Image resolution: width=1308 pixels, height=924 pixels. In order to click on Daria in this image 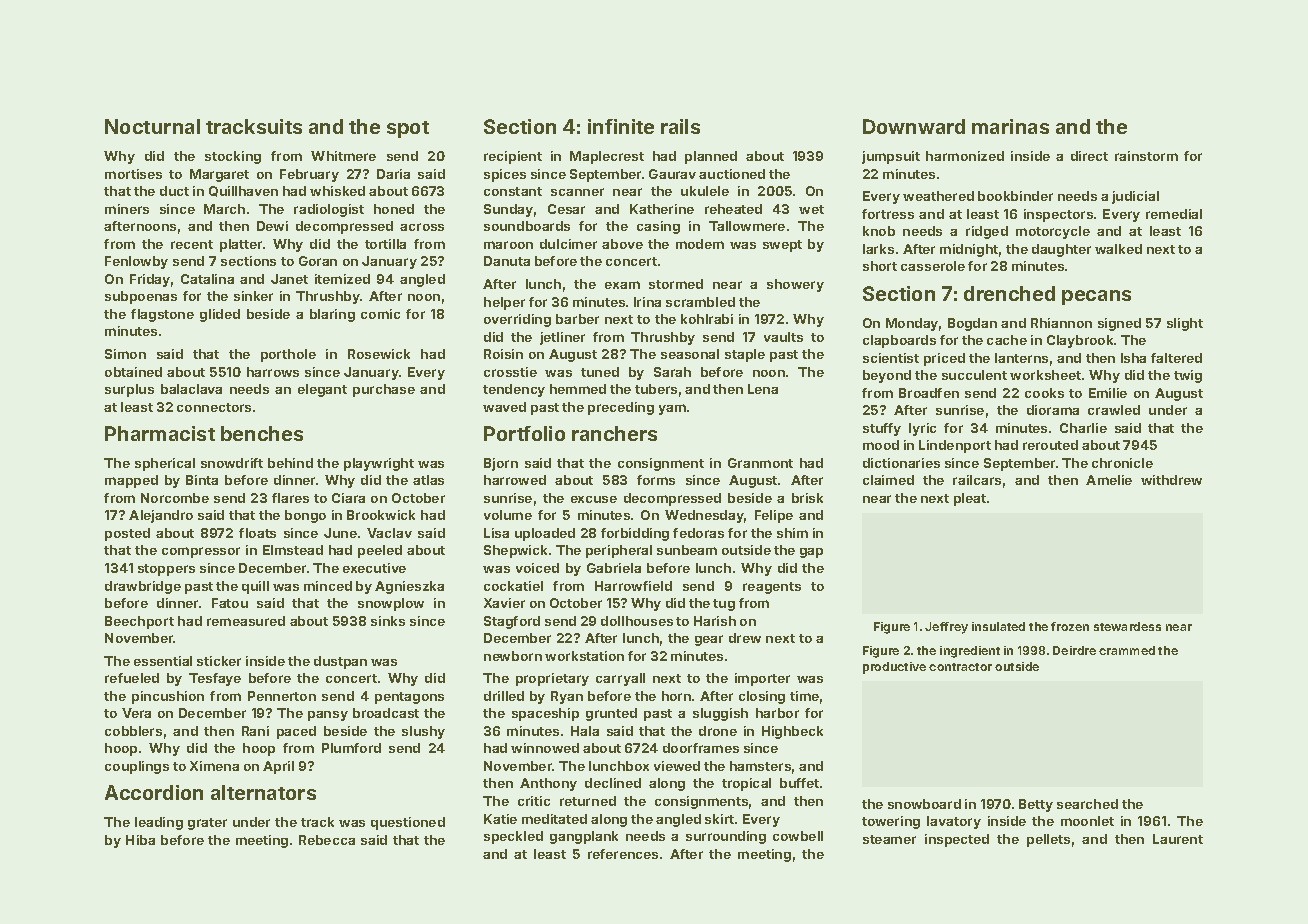, I will do `click(393, 174)`.
